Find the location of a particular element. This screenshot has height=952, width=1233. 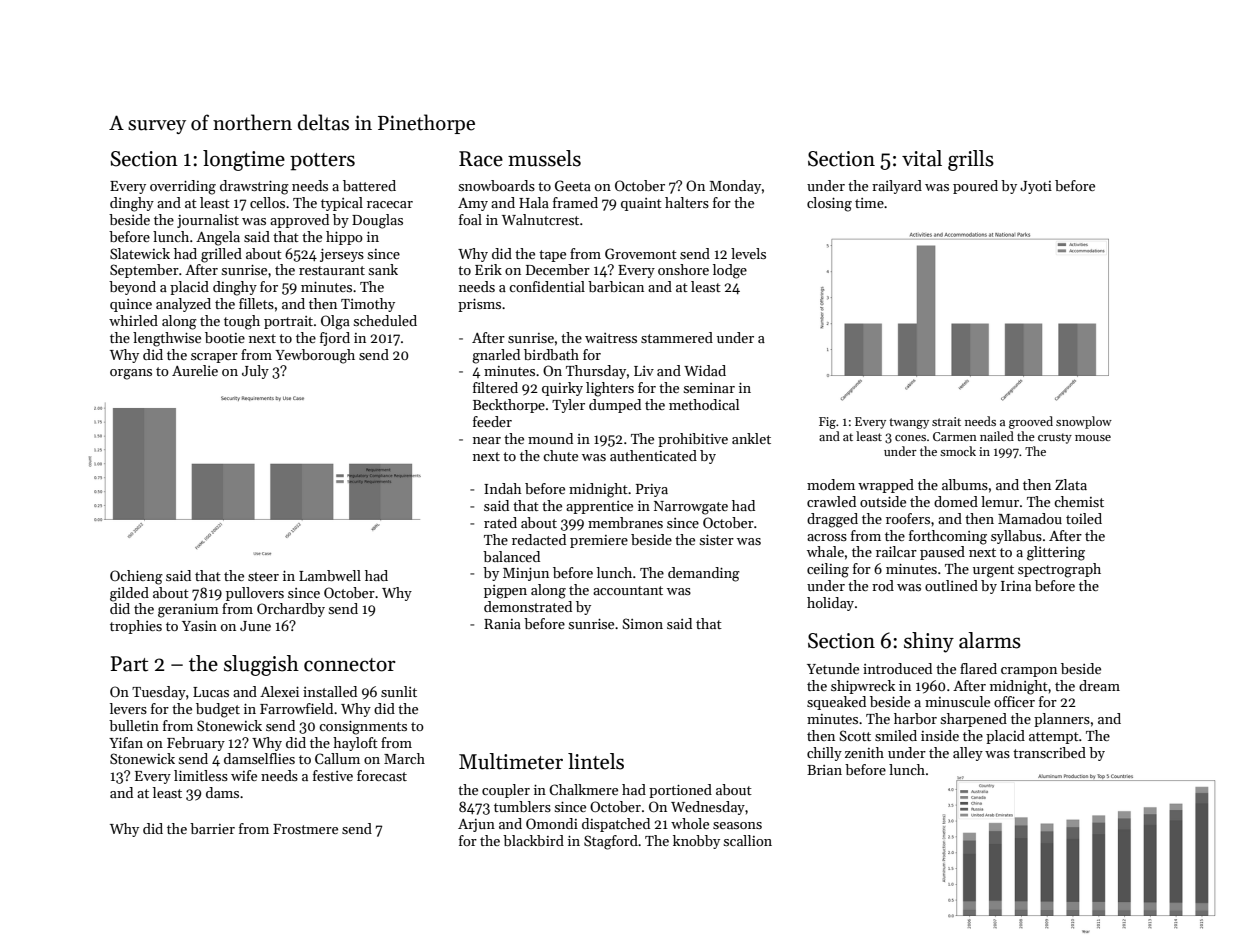

quaint is located at coordinates (641, 204).
